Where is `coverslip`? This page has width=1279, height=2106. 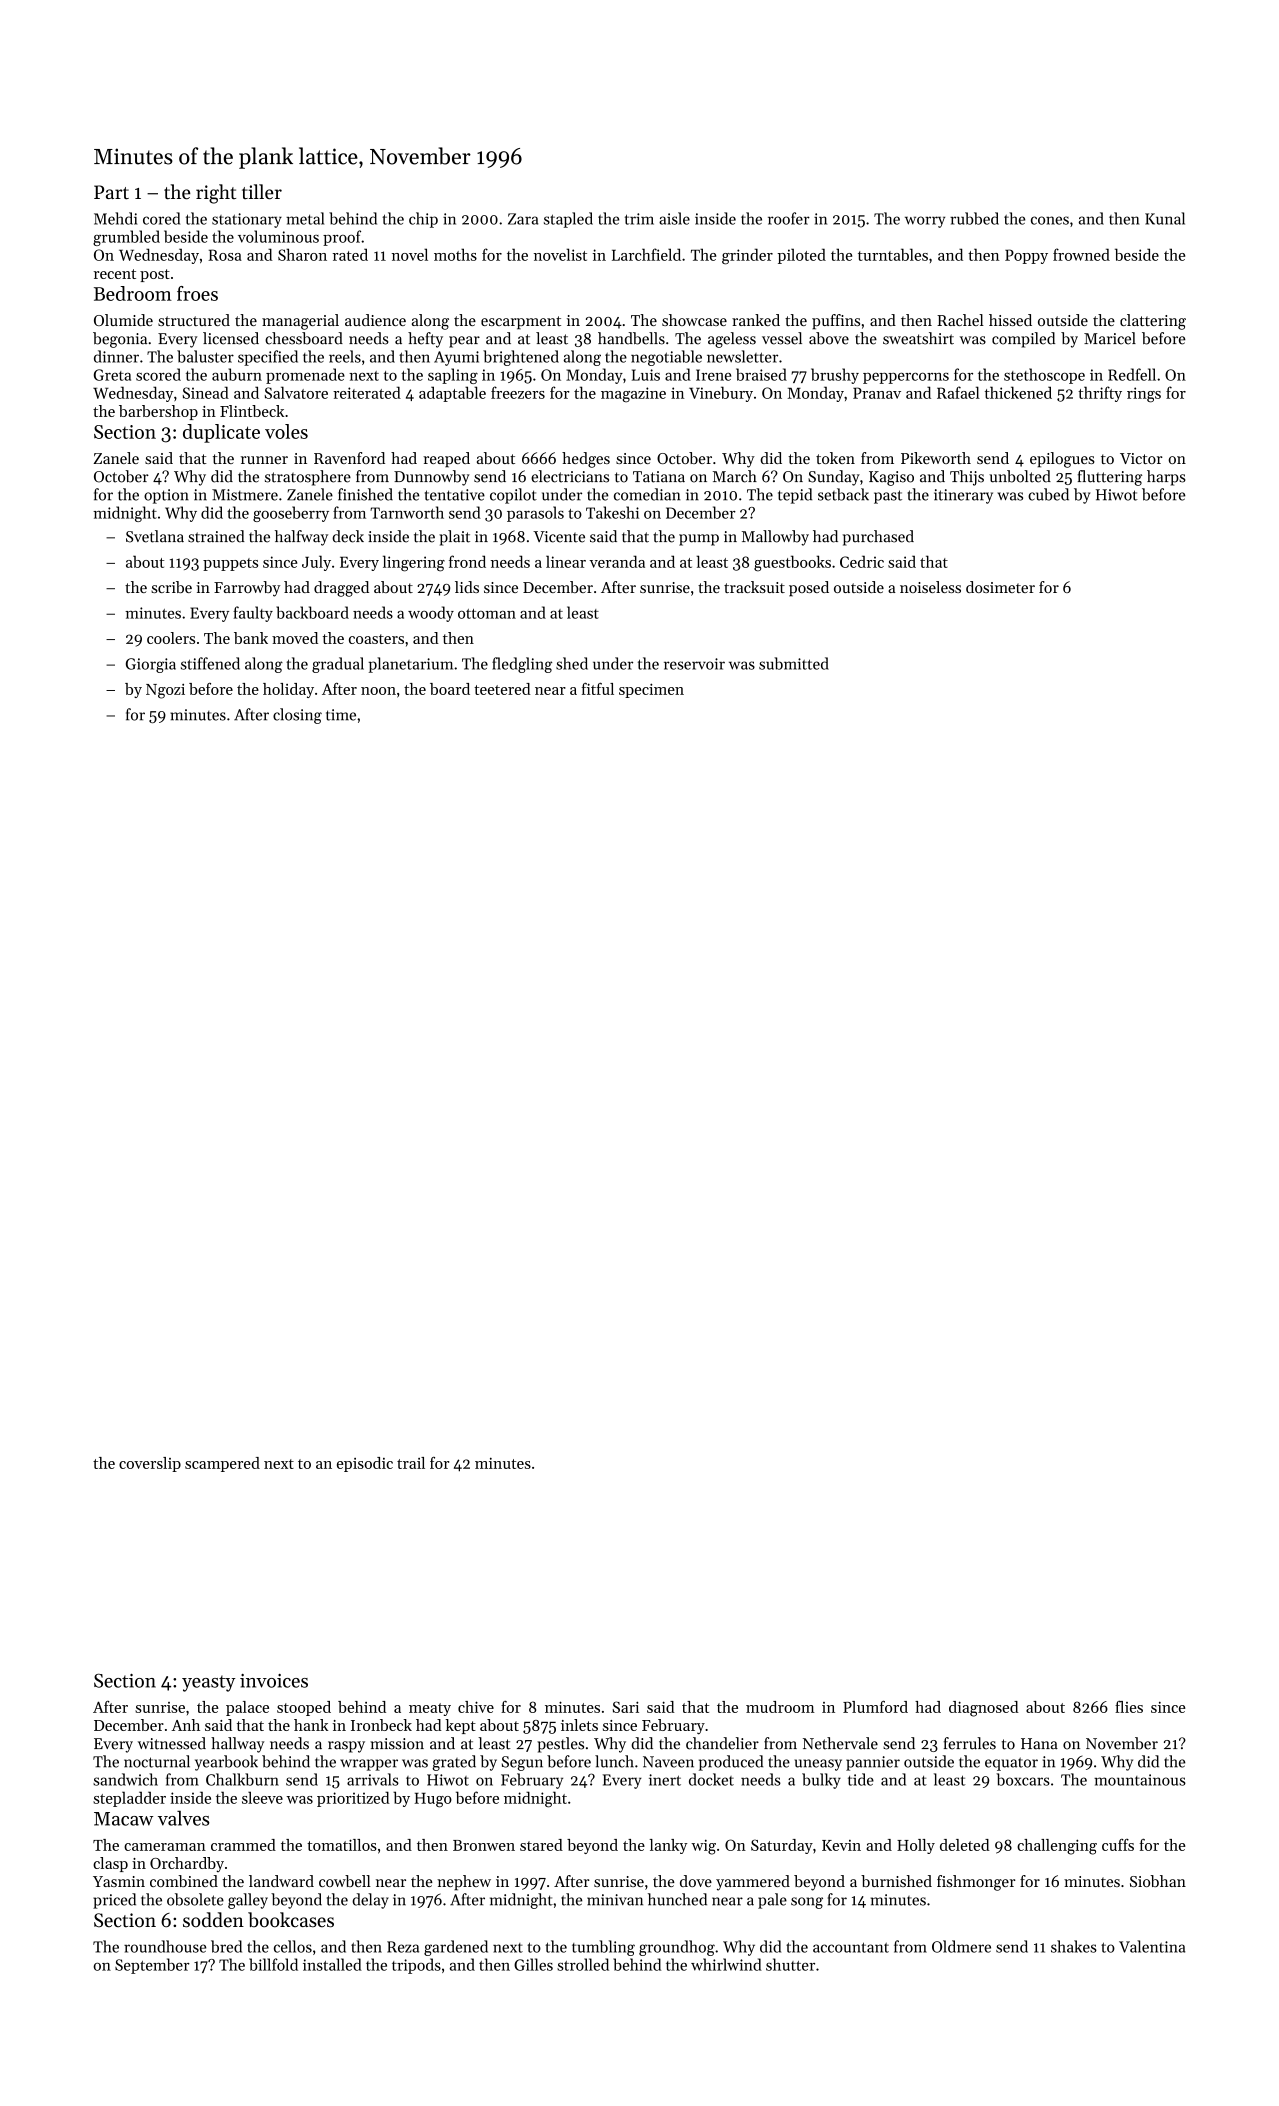 coverslip is located at coordinates (150, 1464).
